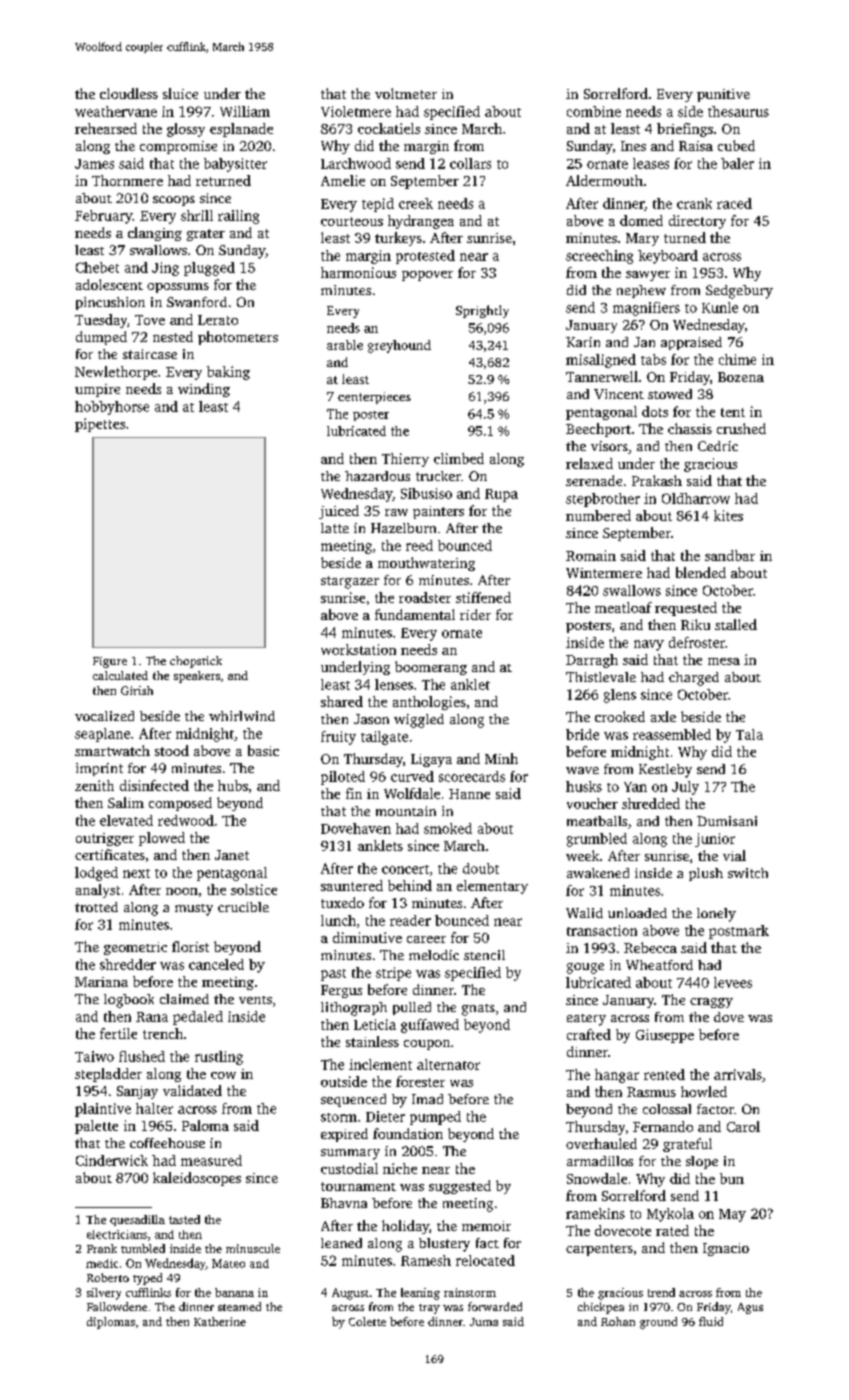 The width and height of the image is (849, 1400). What do you see at coordinates (406, 93) in the image?
I see `voltmeter` at bounding box center [406, 93].
